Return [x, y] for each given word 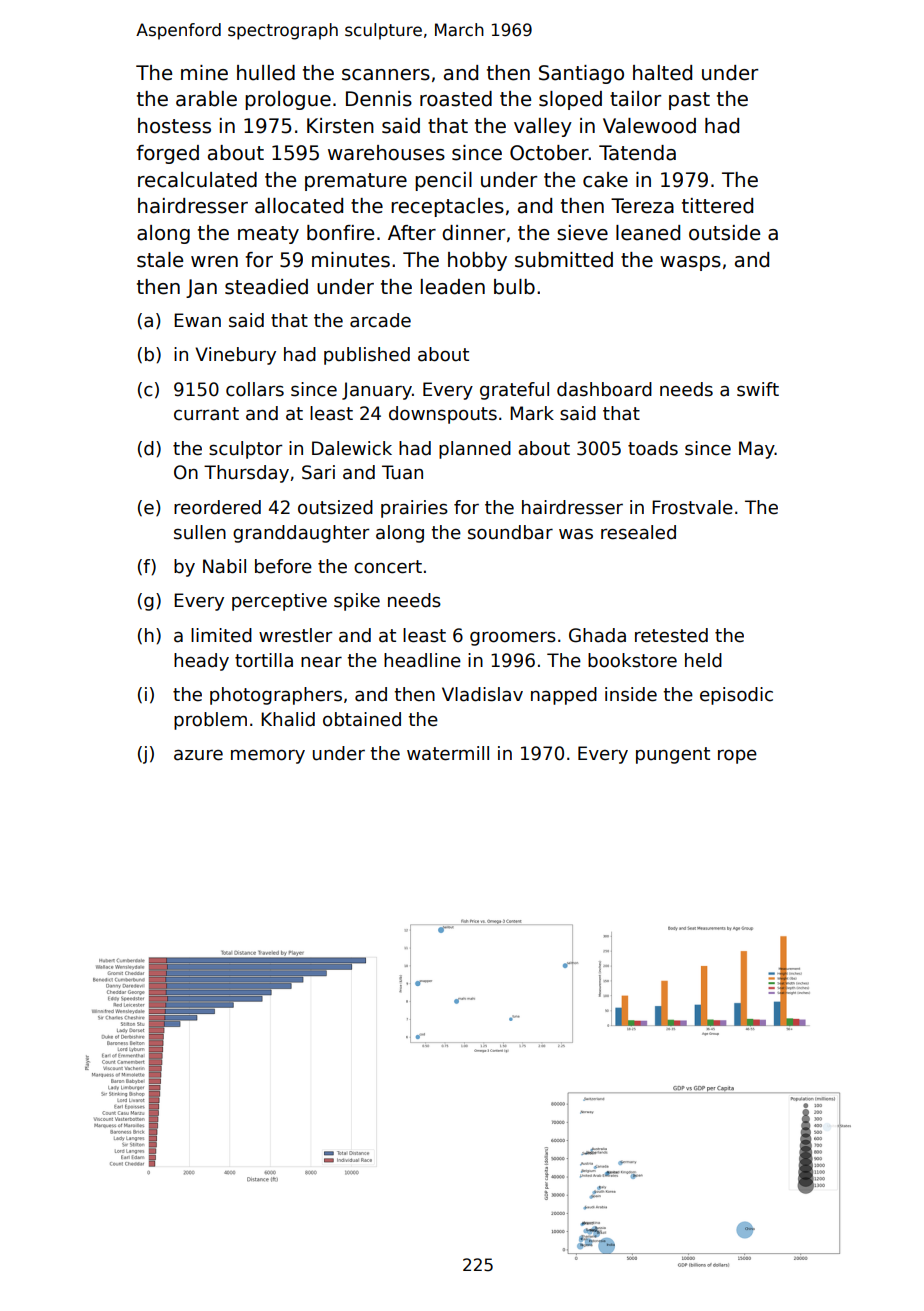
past [689, 101]
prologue [288, 100]
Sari [318, 472]
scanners [386, 75]
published [367, 356]
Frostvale [692, 507]
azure [198, 755]
